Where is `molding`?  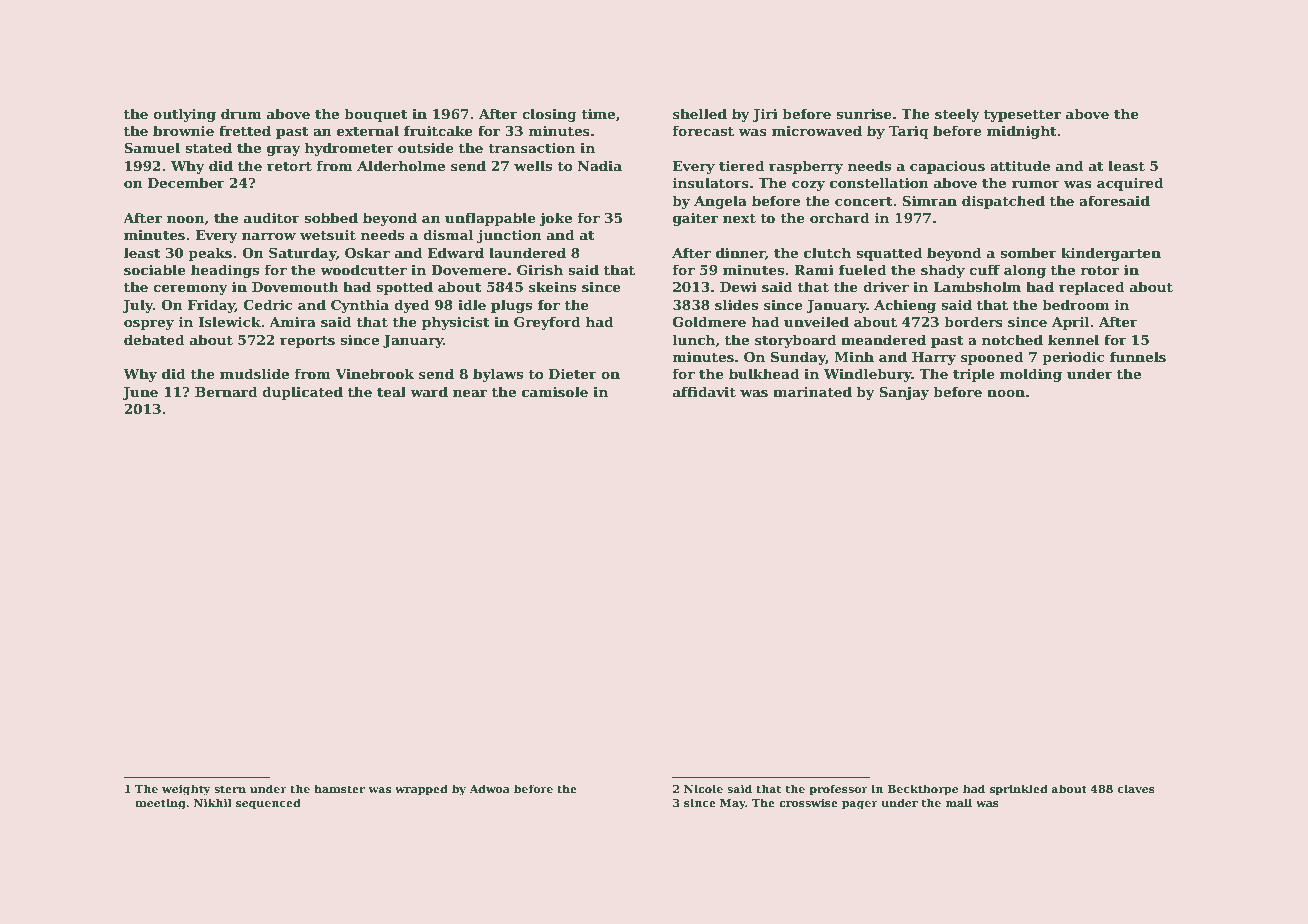
molding is located at coordinates (1031, 375).
